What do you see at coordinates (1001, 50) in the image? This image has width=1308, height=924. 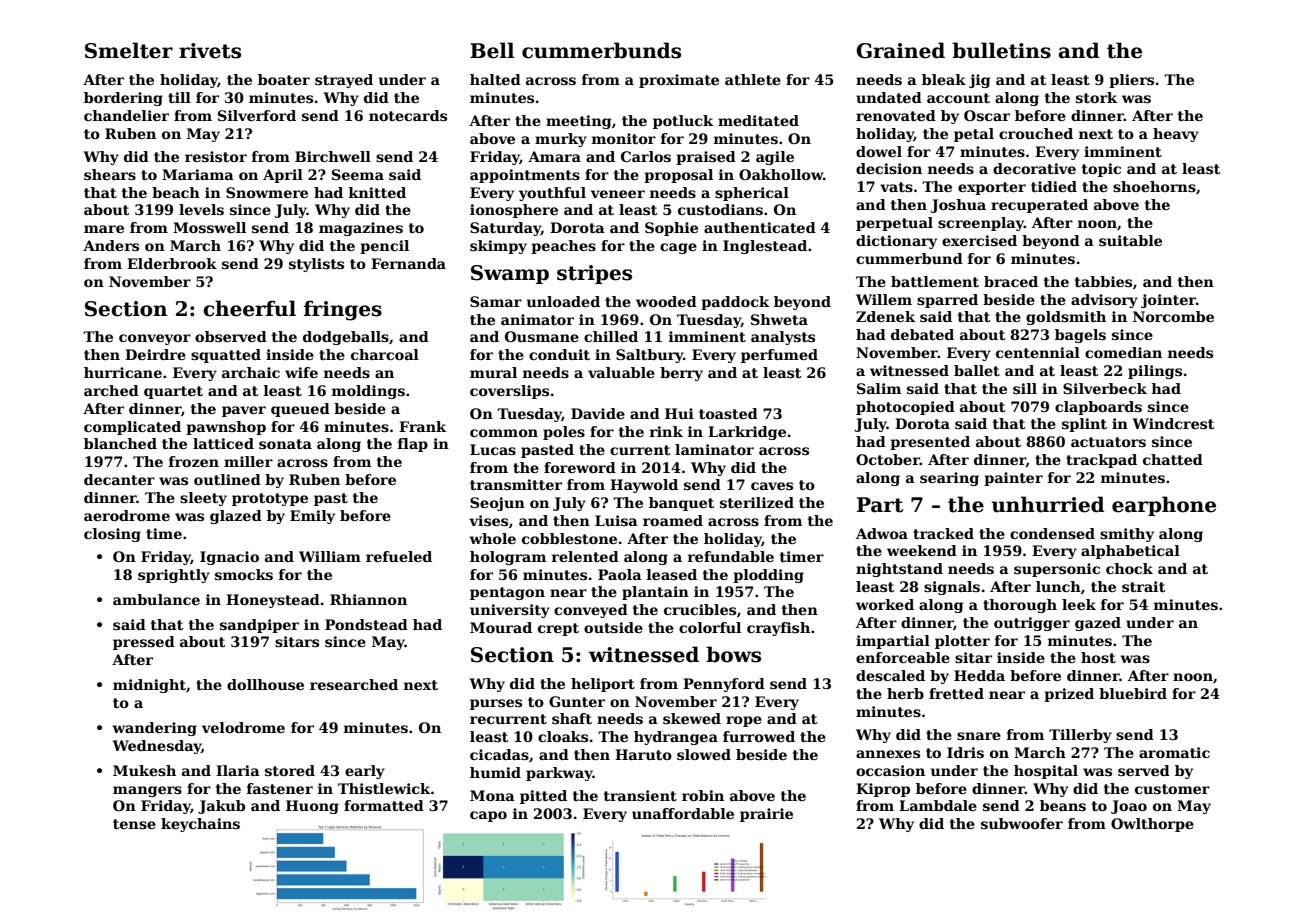 I see `bulletins` at bounding box center [1001, 50].
